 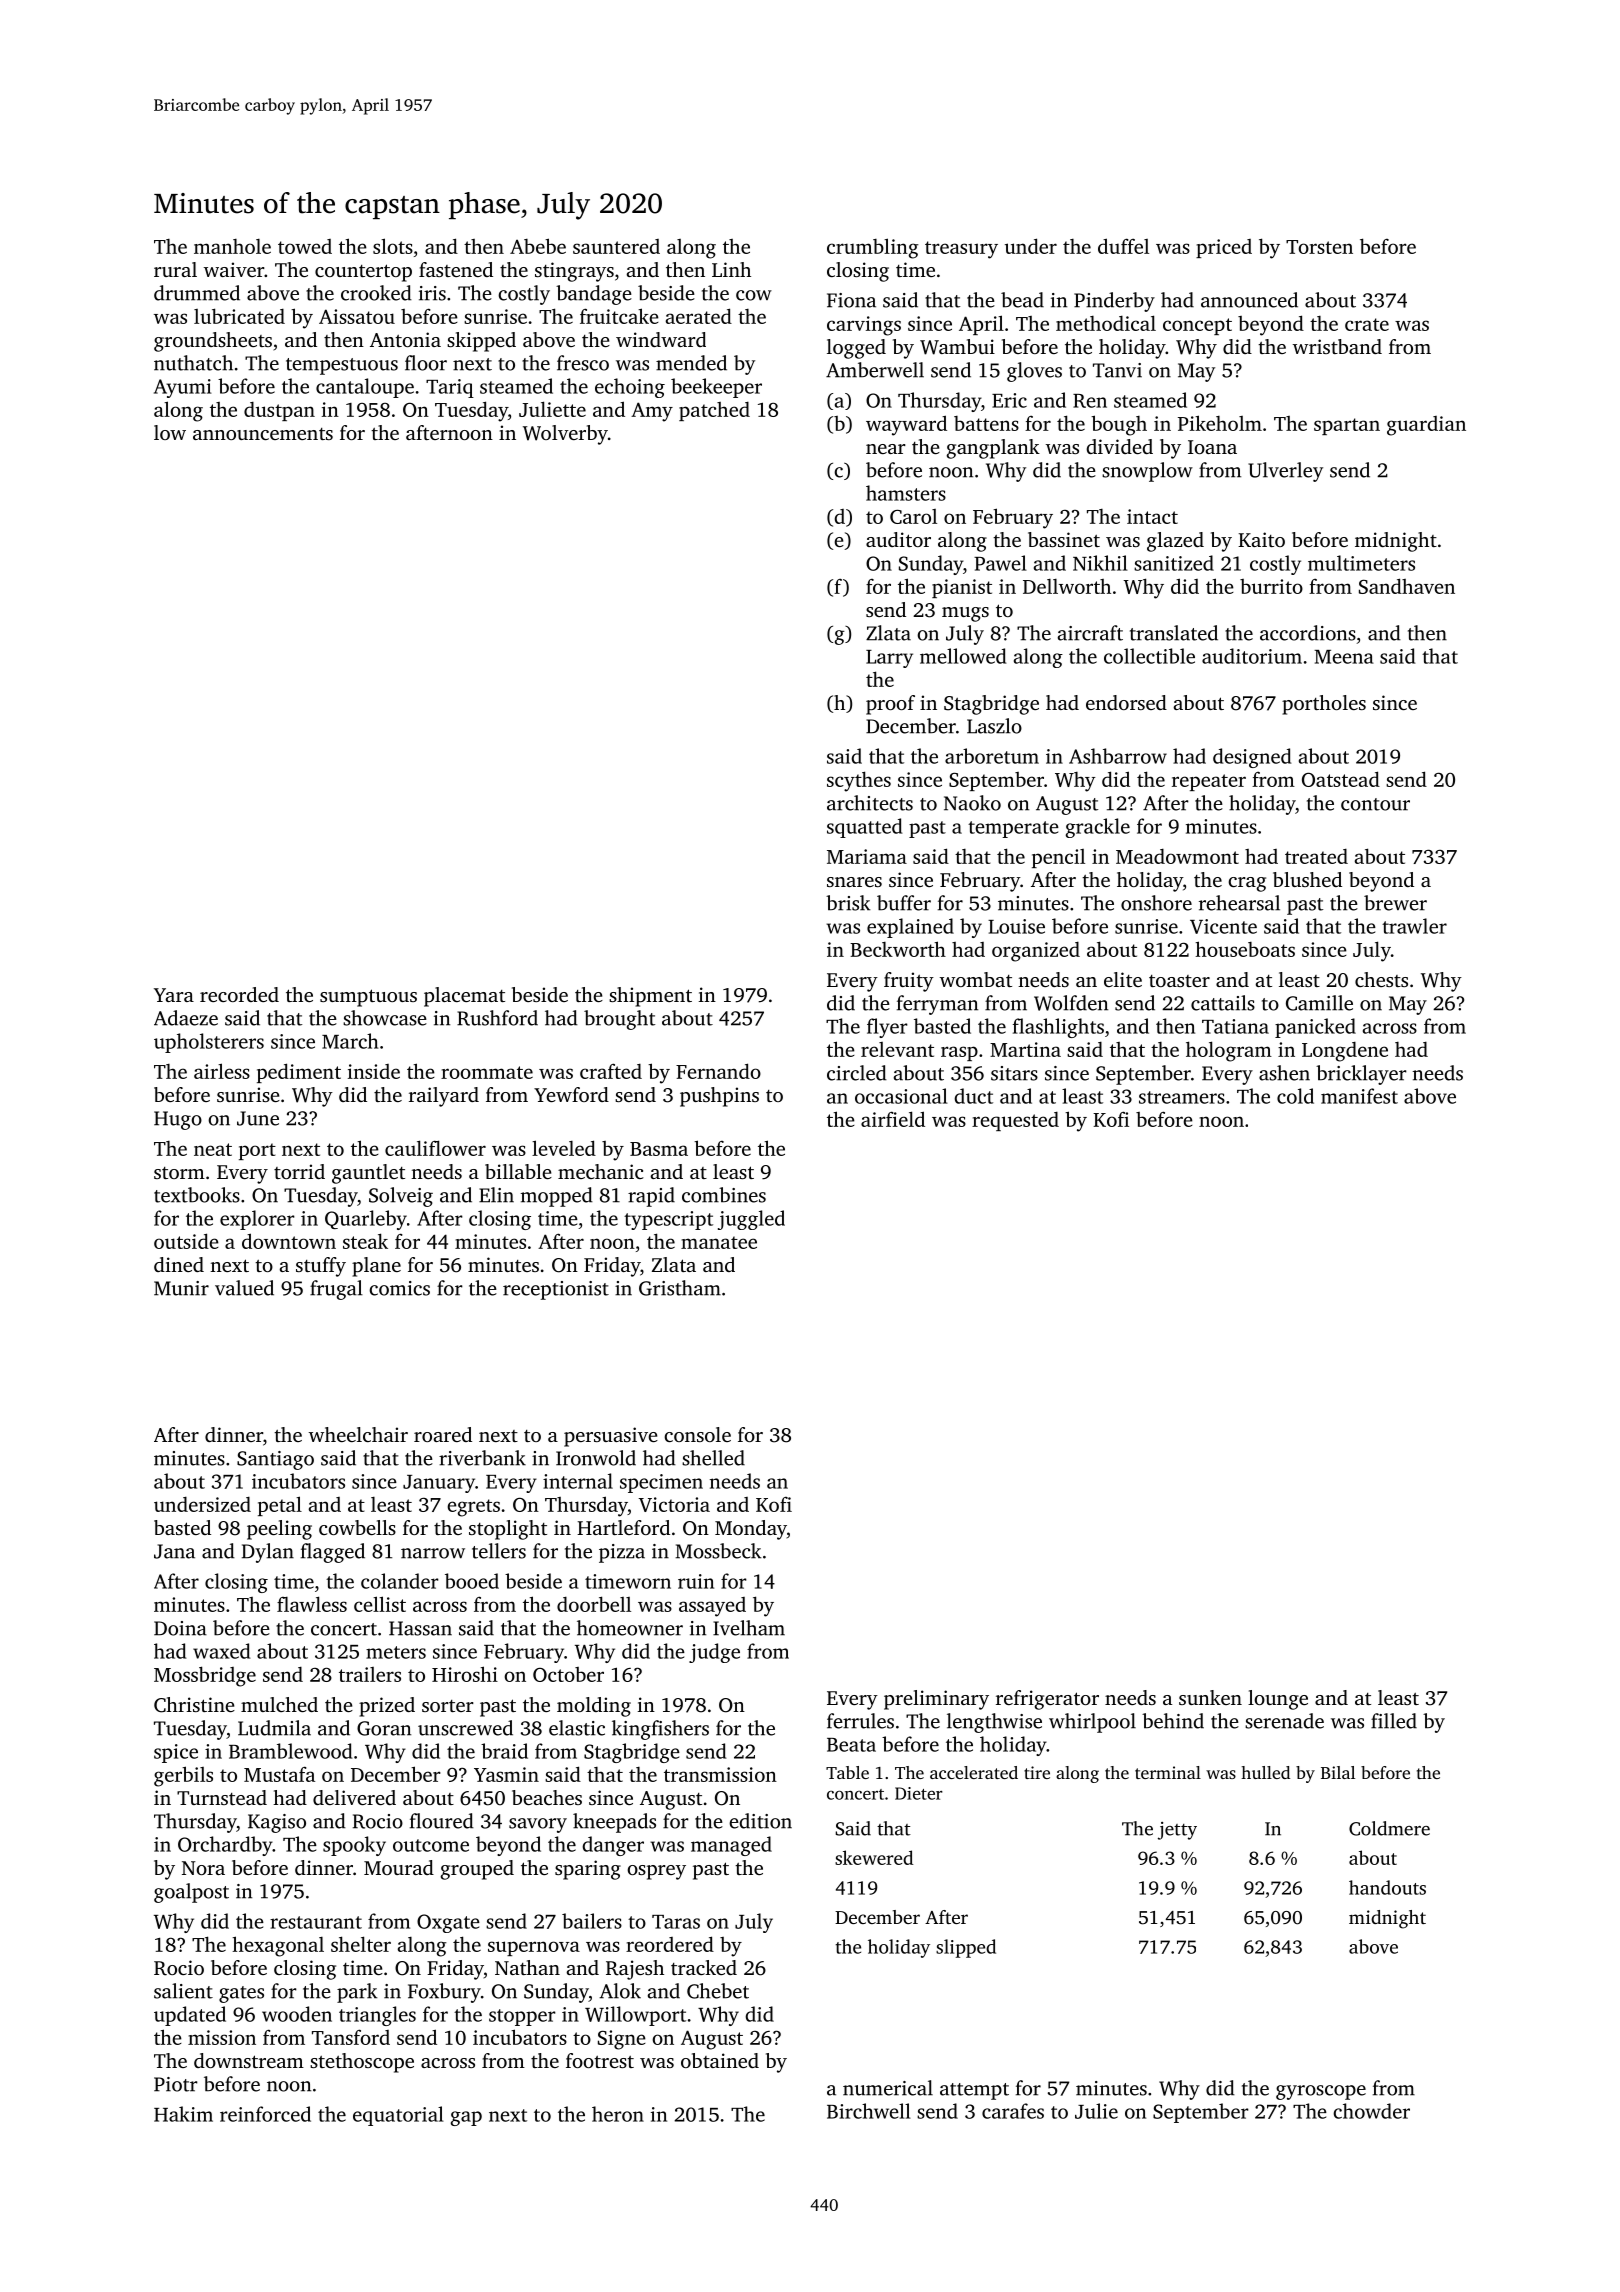 What do you see at coordinates (263, 434) in the screenshot?
I see `announcements` at bounding box center [263, 434].
